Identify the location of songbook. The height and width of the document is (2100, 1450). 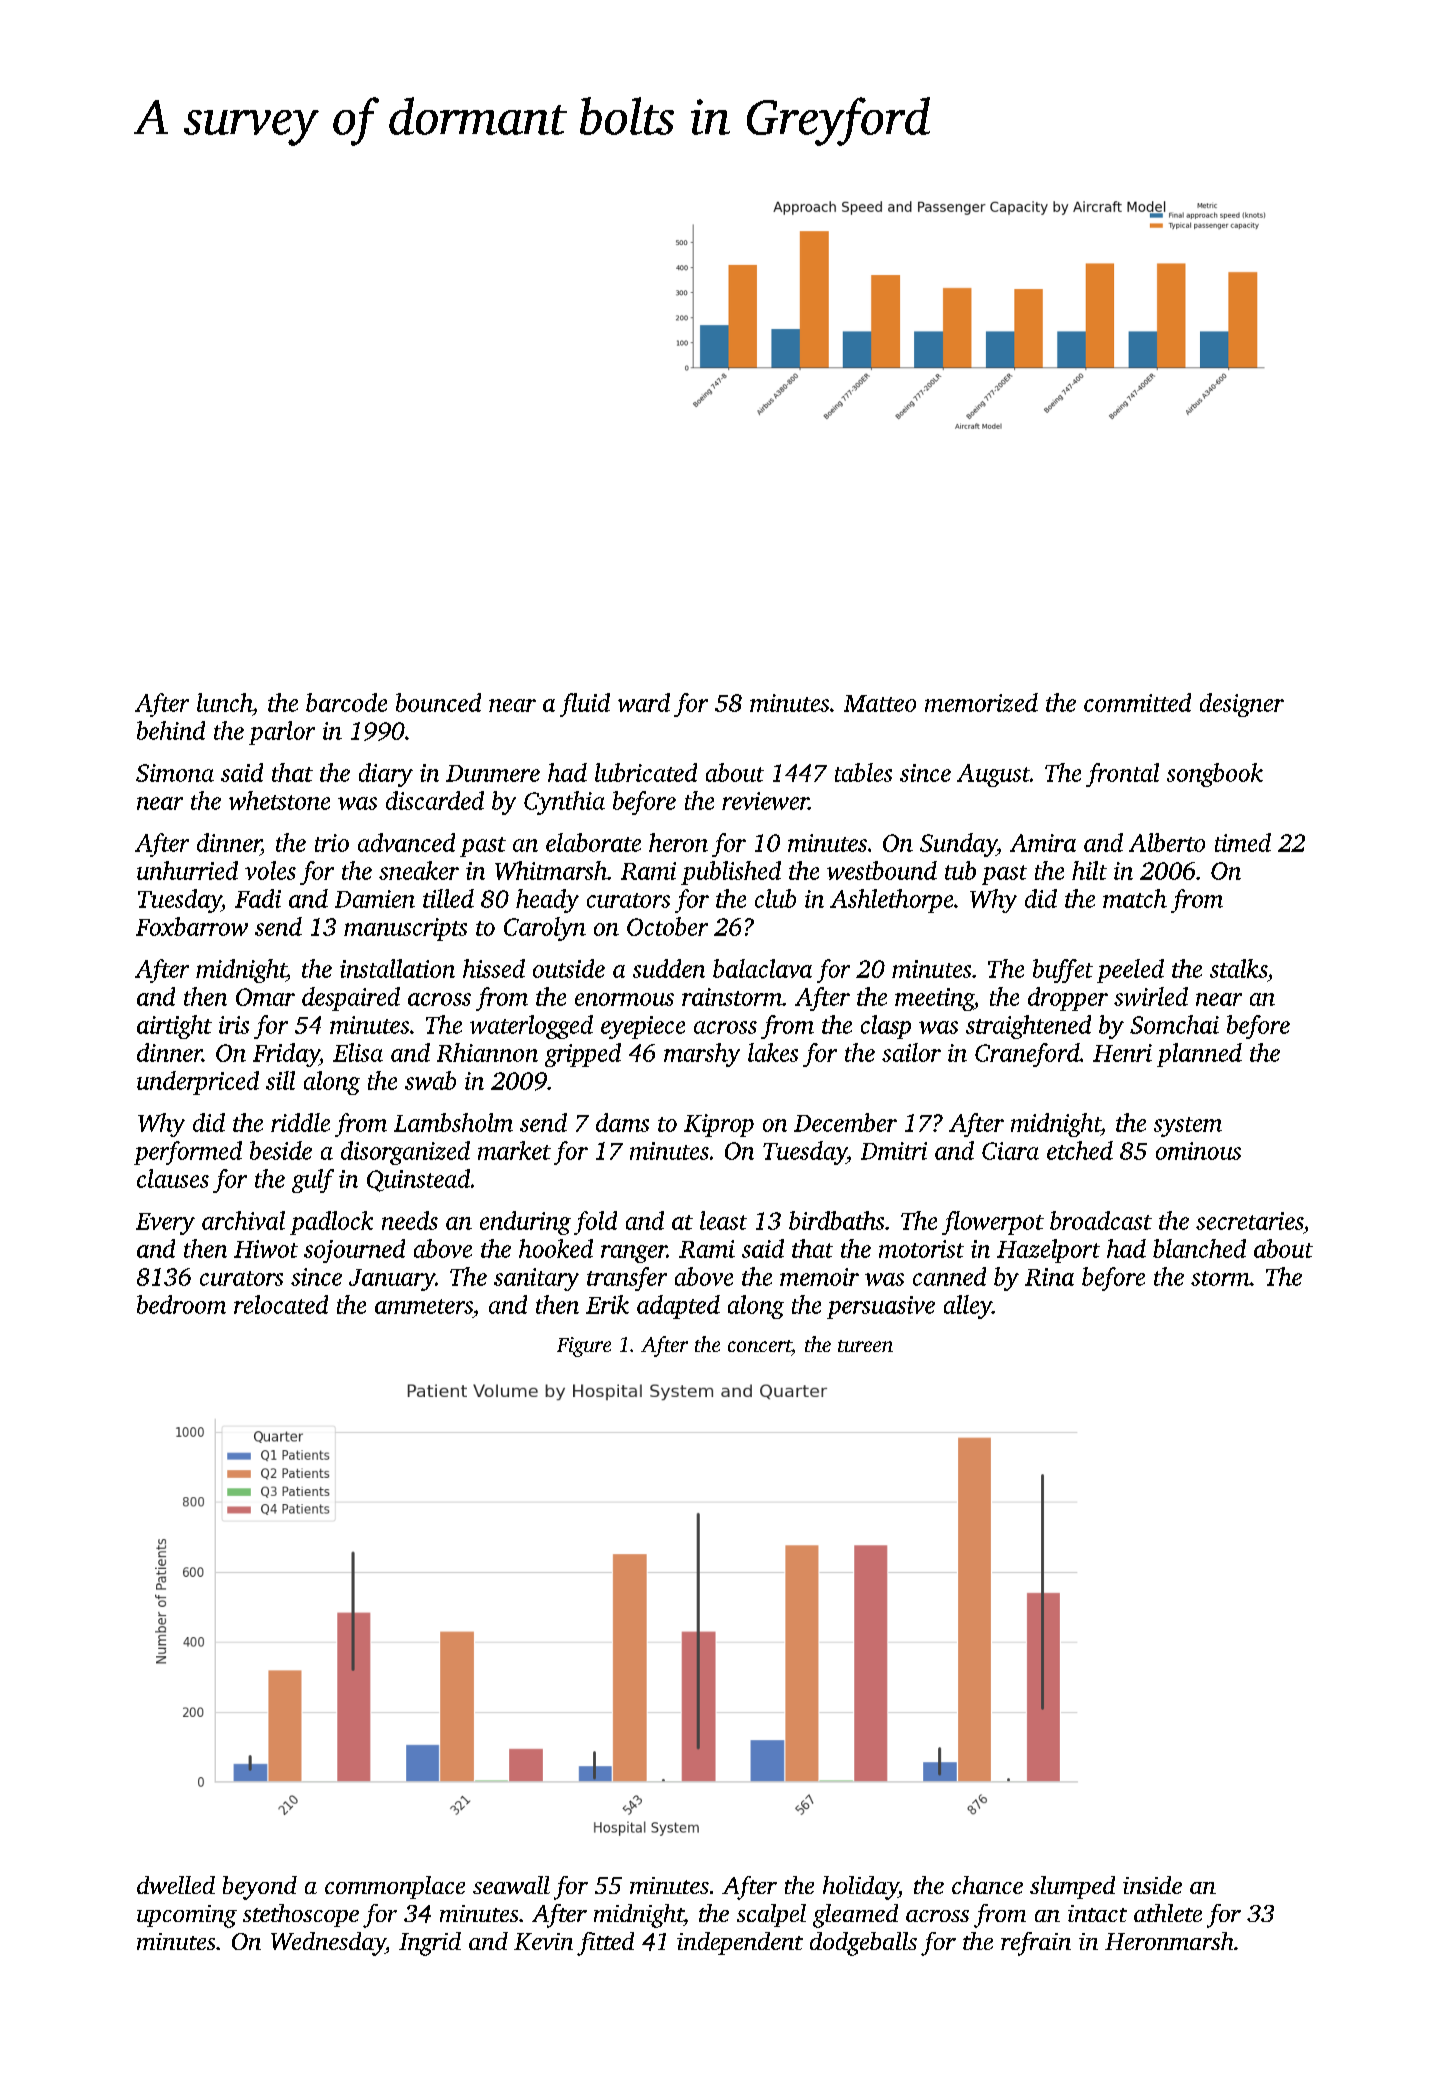
(1215, 775).
